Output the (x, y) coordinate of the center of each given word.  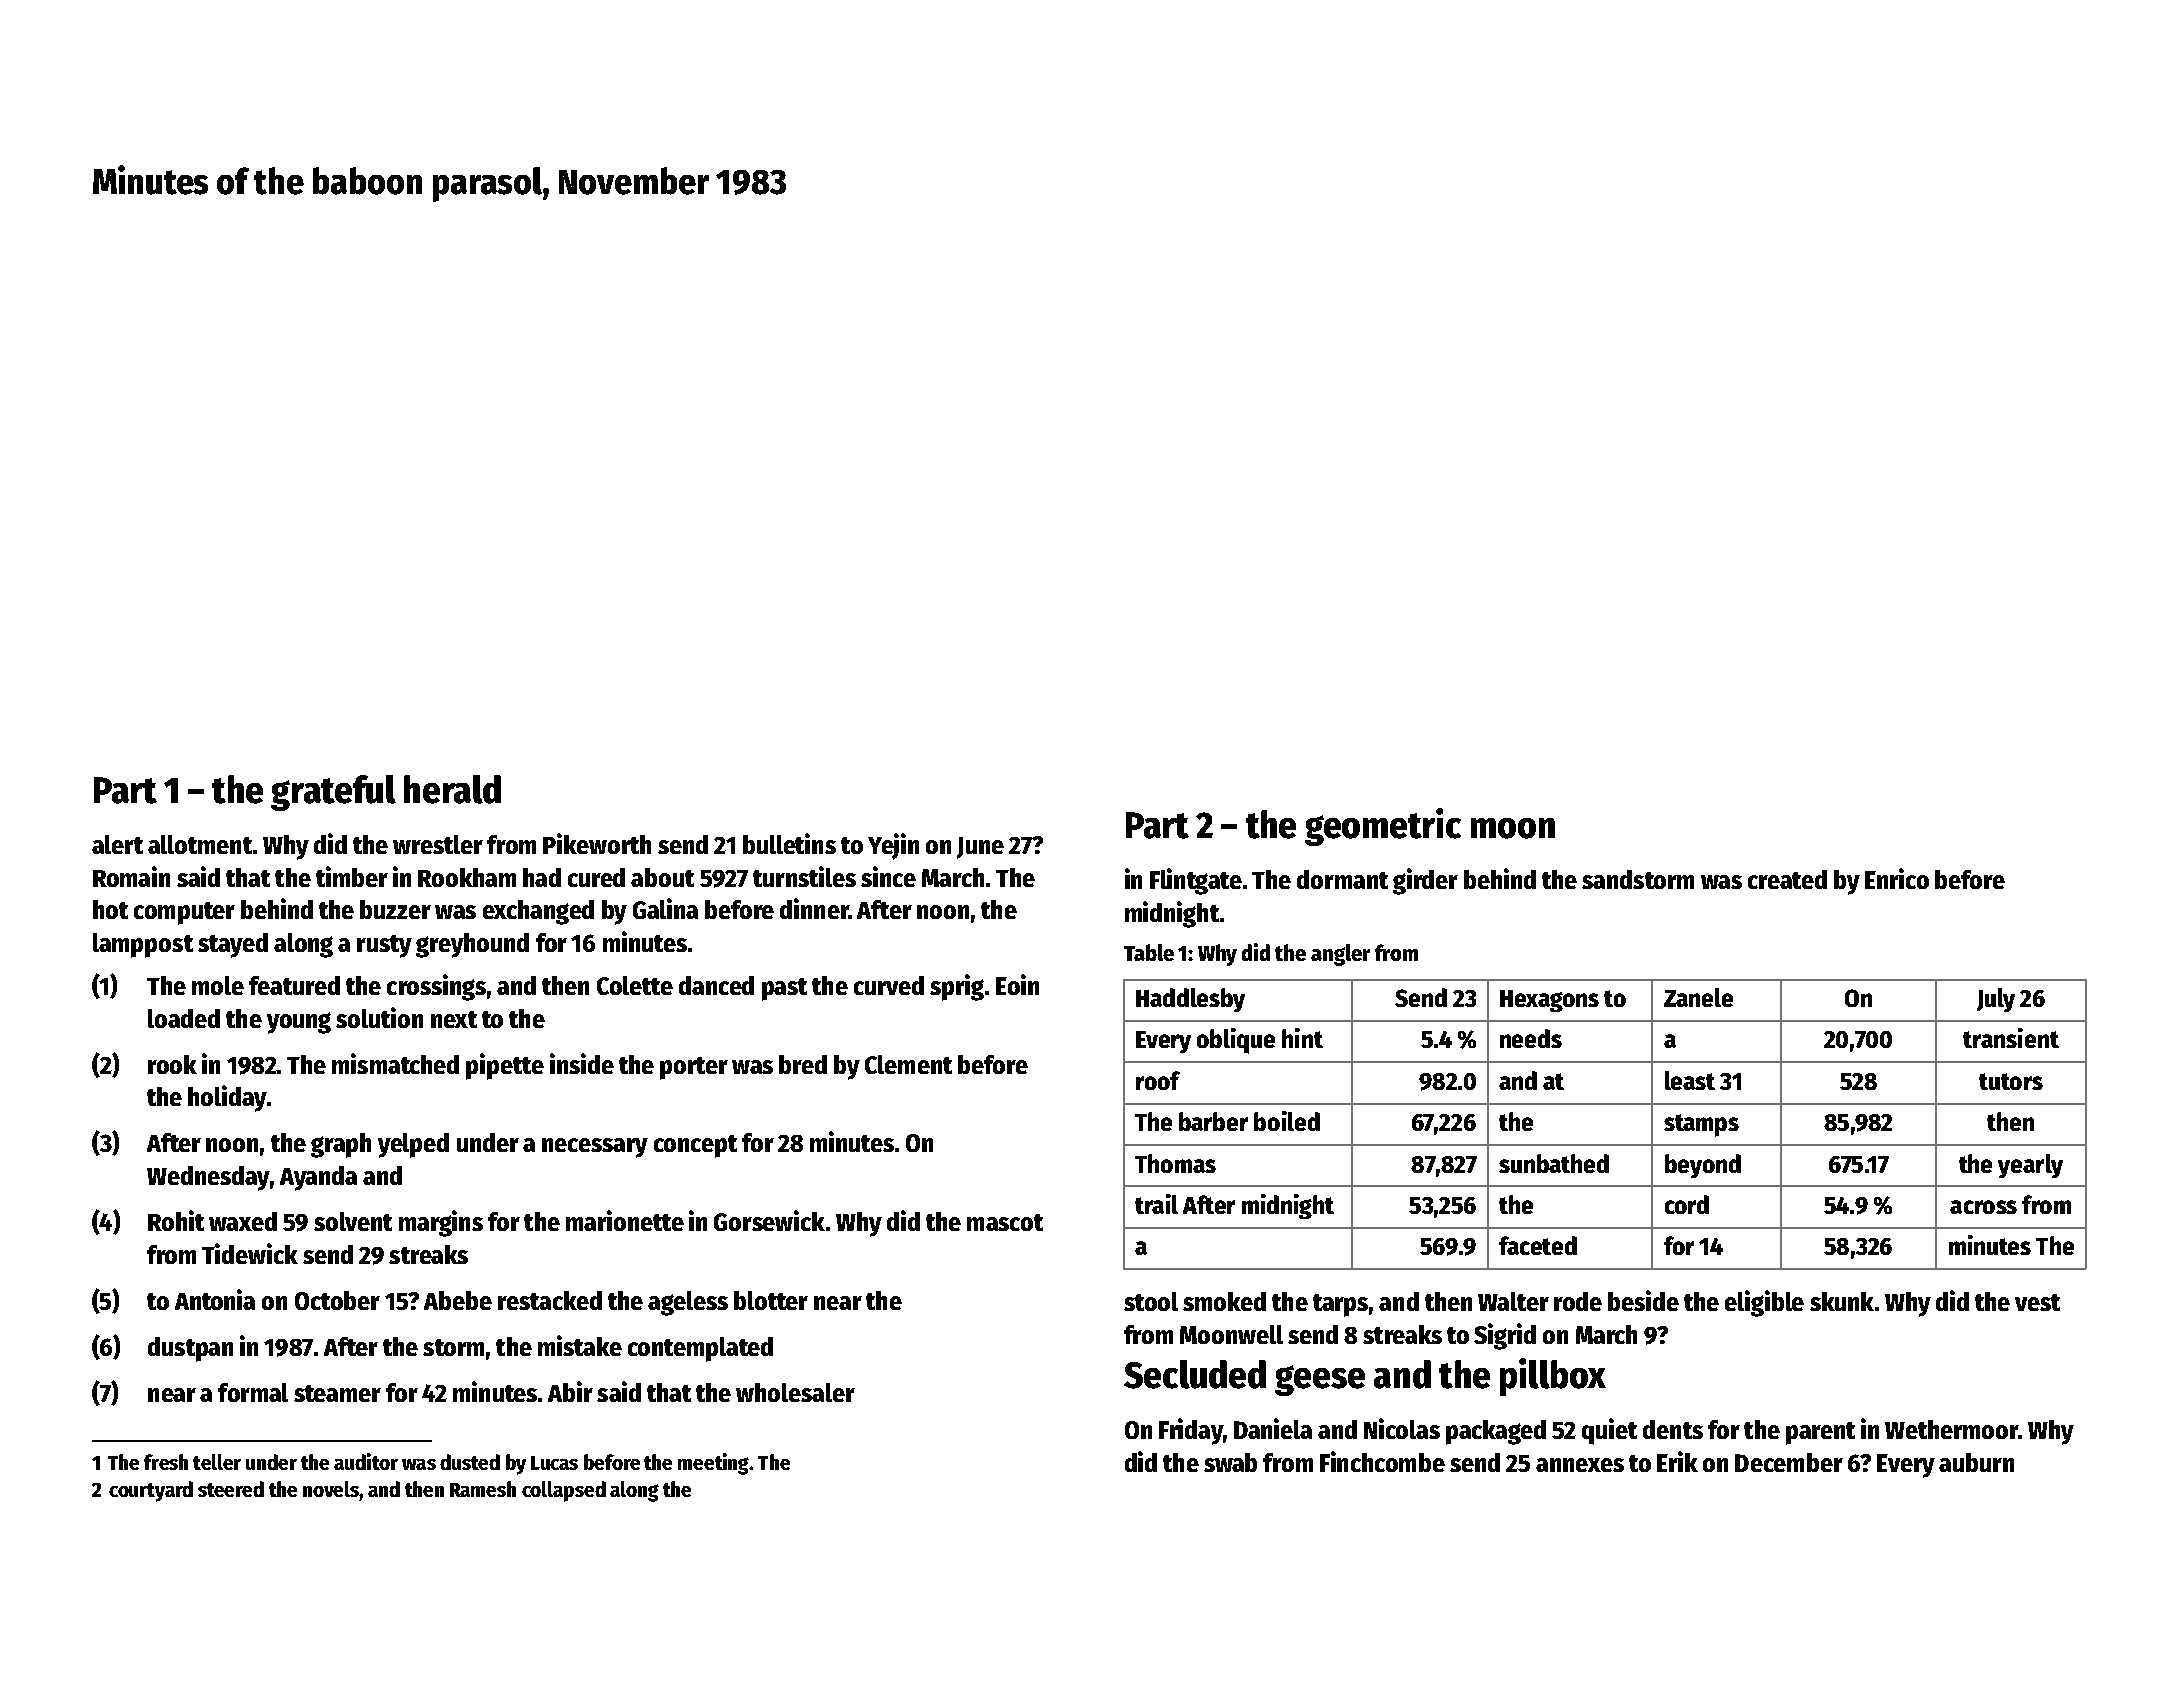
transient (2011, 1038)
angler (1340, 955)
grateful (333, 793)
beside (1643, 1300)
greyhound (472, 945)
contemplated (700, 1349)
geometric (1383, 827)
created (1787, 879)
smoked (1224, 1301)
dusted (470, 1462)
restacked (550, 1300)
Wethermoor (1951, 1429)
